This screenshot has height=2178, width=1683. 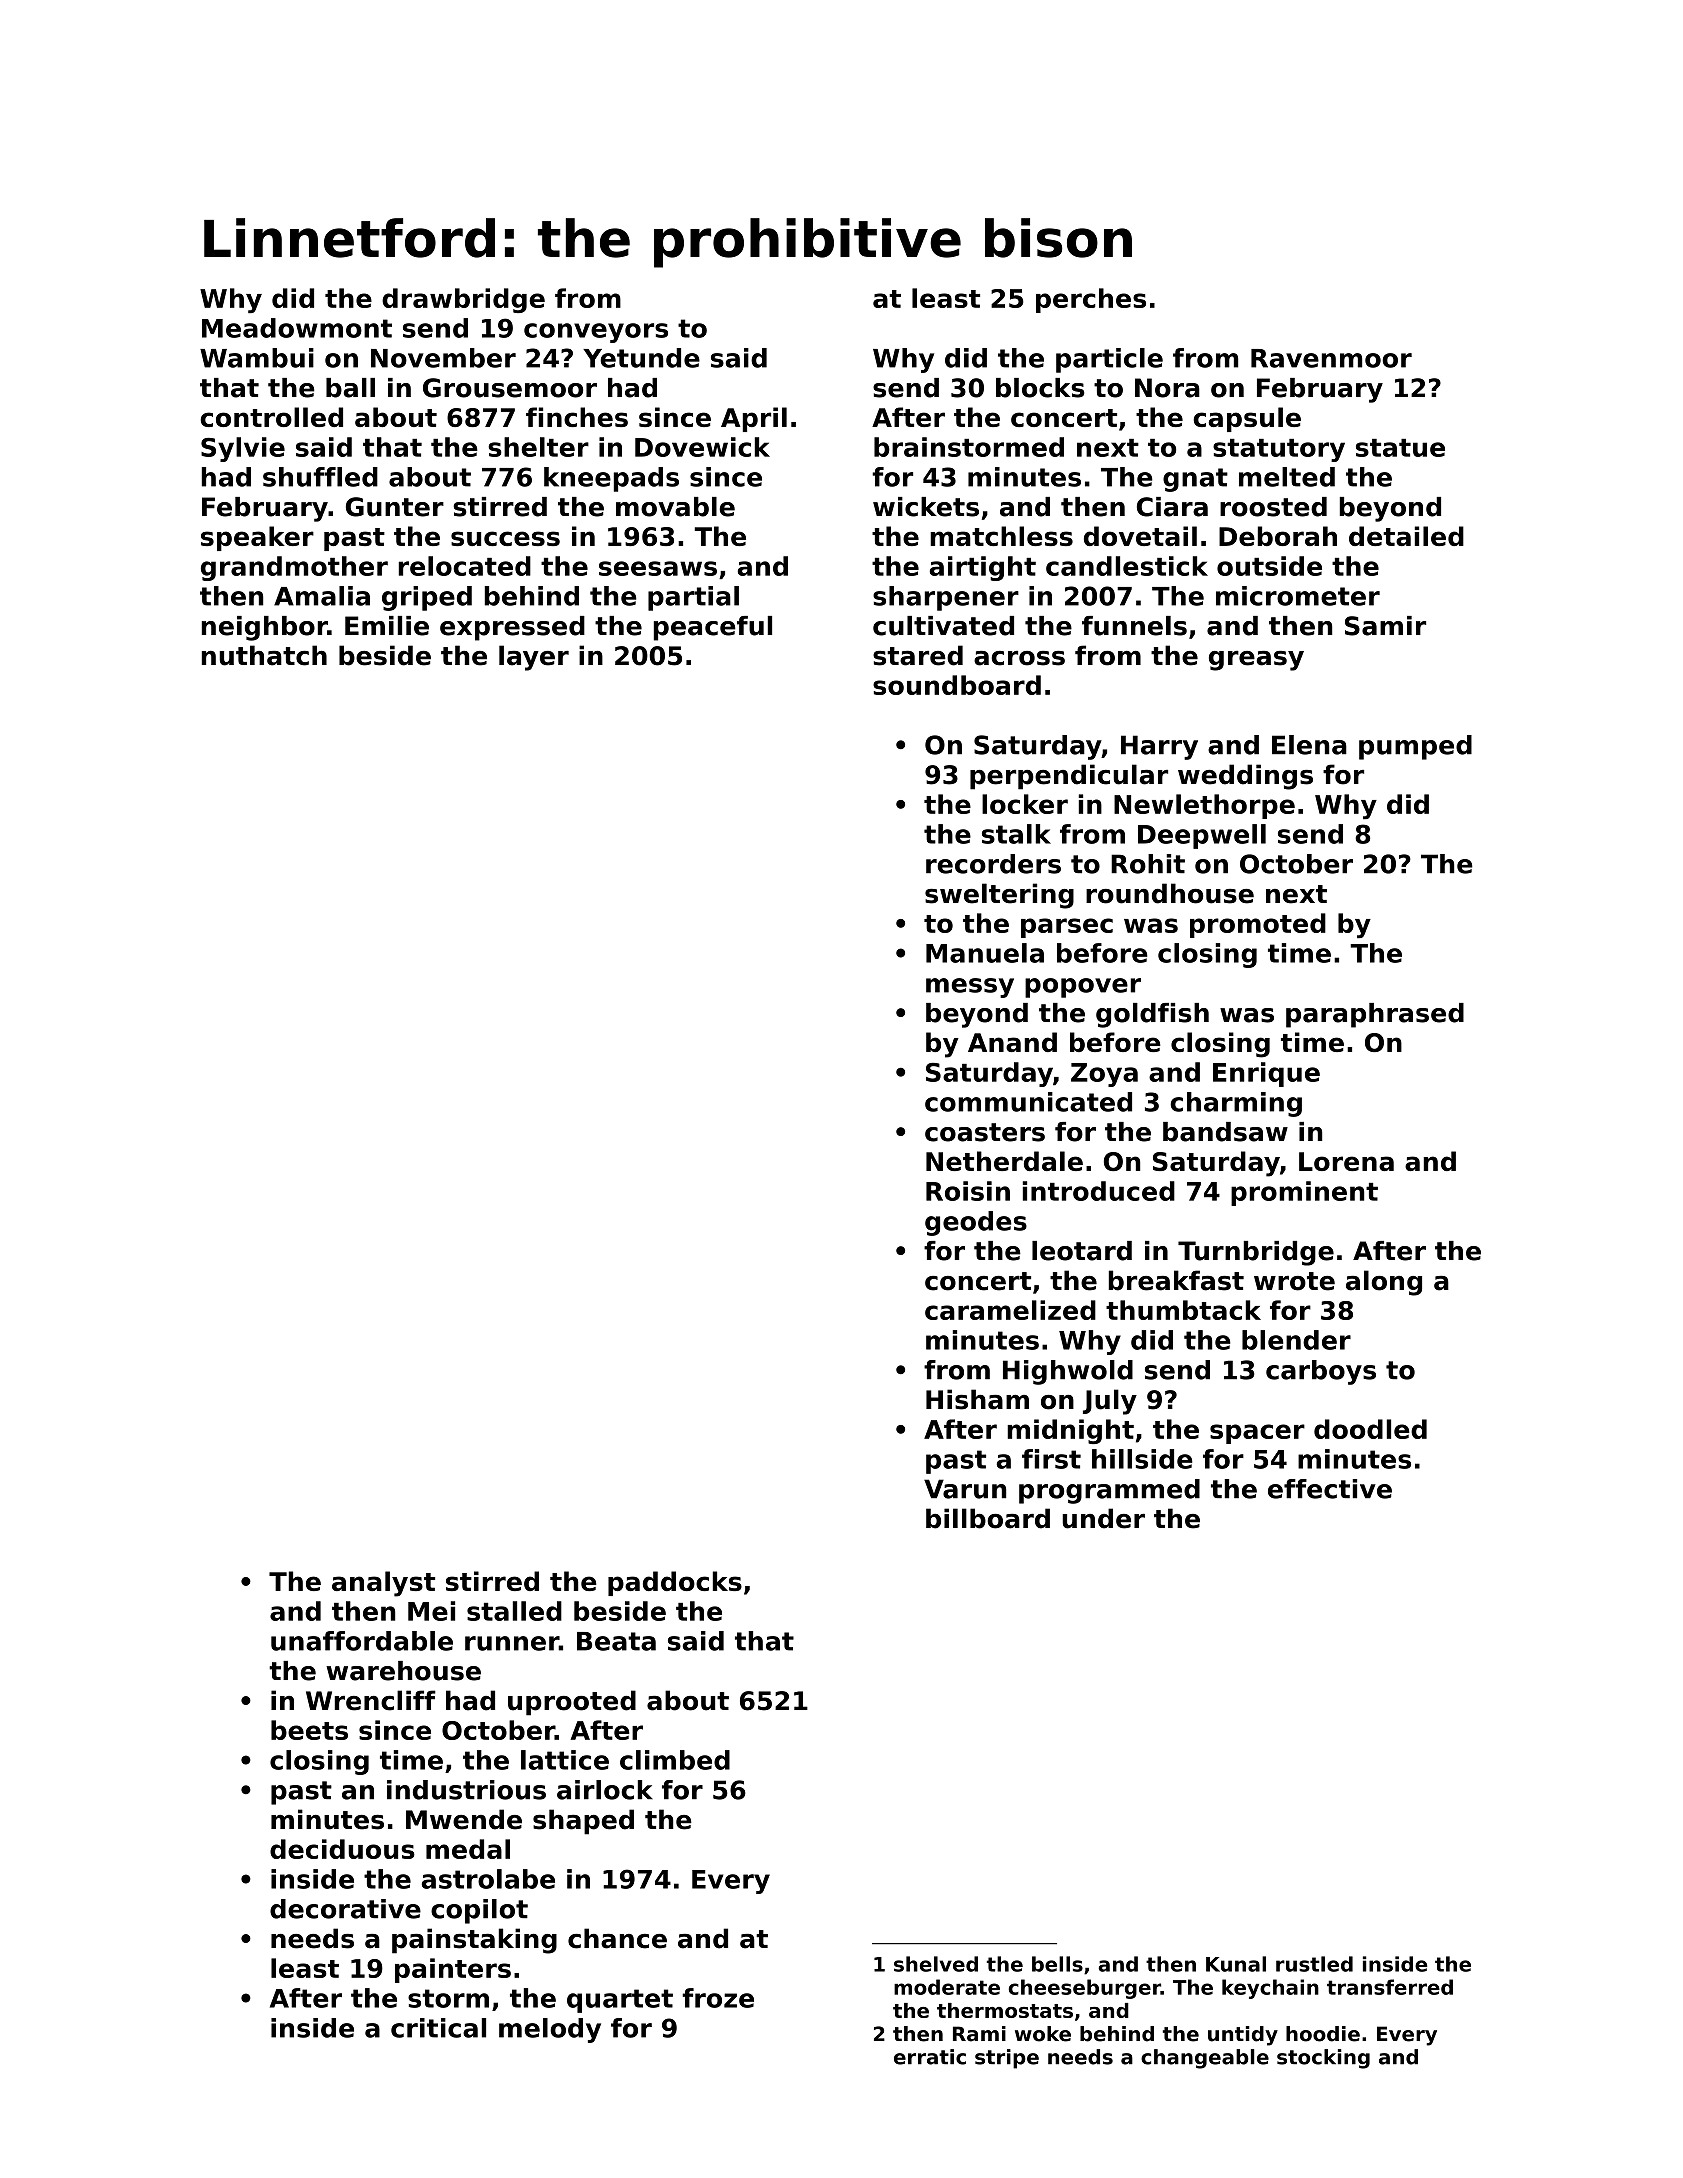 What do you see at coordinates (512, 628) in the screenshot?
I see `expressed` at bounding box center [512, 628].
